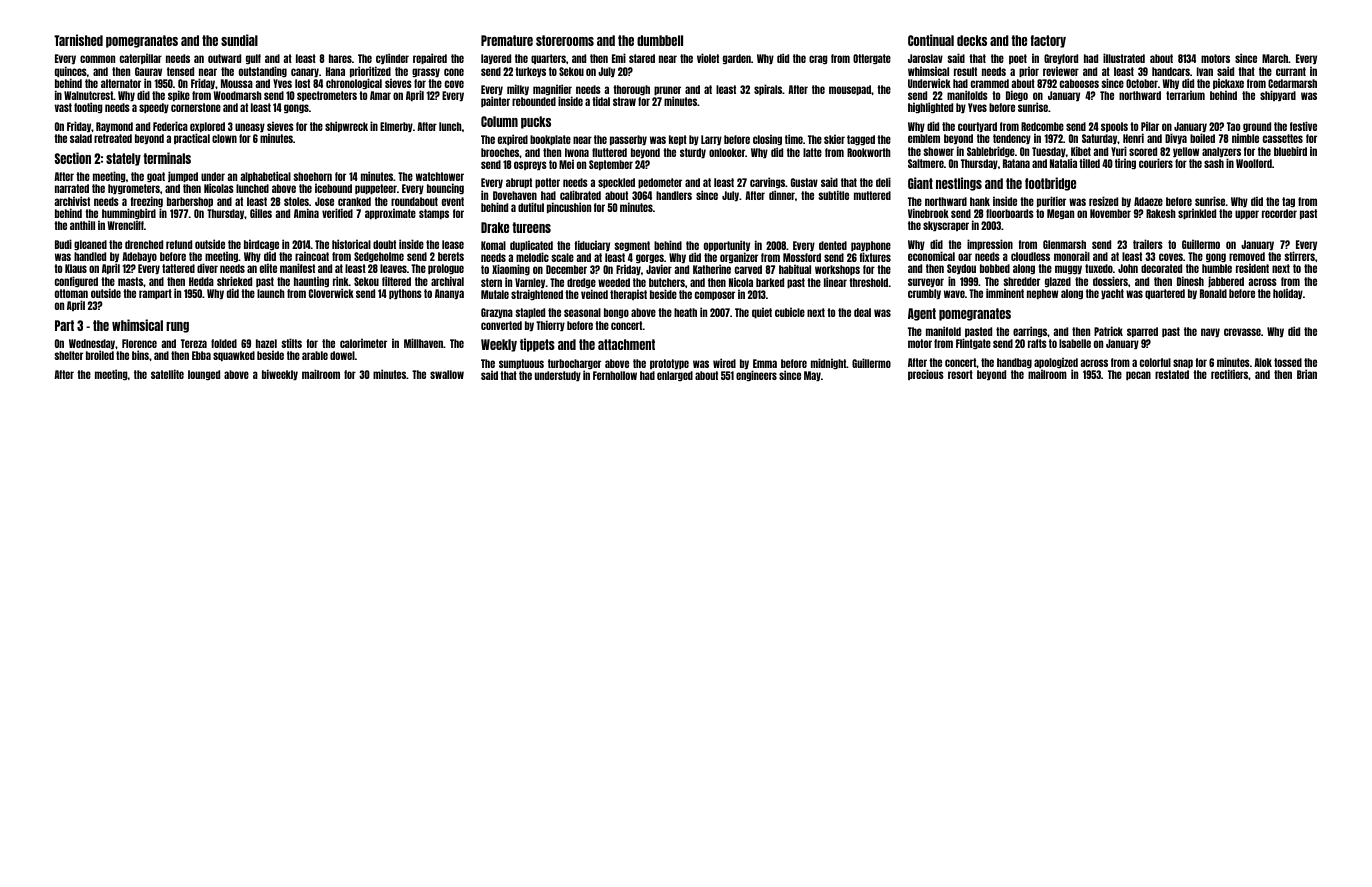 This screenshot has width=1372, height=887. What do you see at coordinates (148, 71) in the screenshot?
I see `Gaurav` at bounding box center [148, 71].
